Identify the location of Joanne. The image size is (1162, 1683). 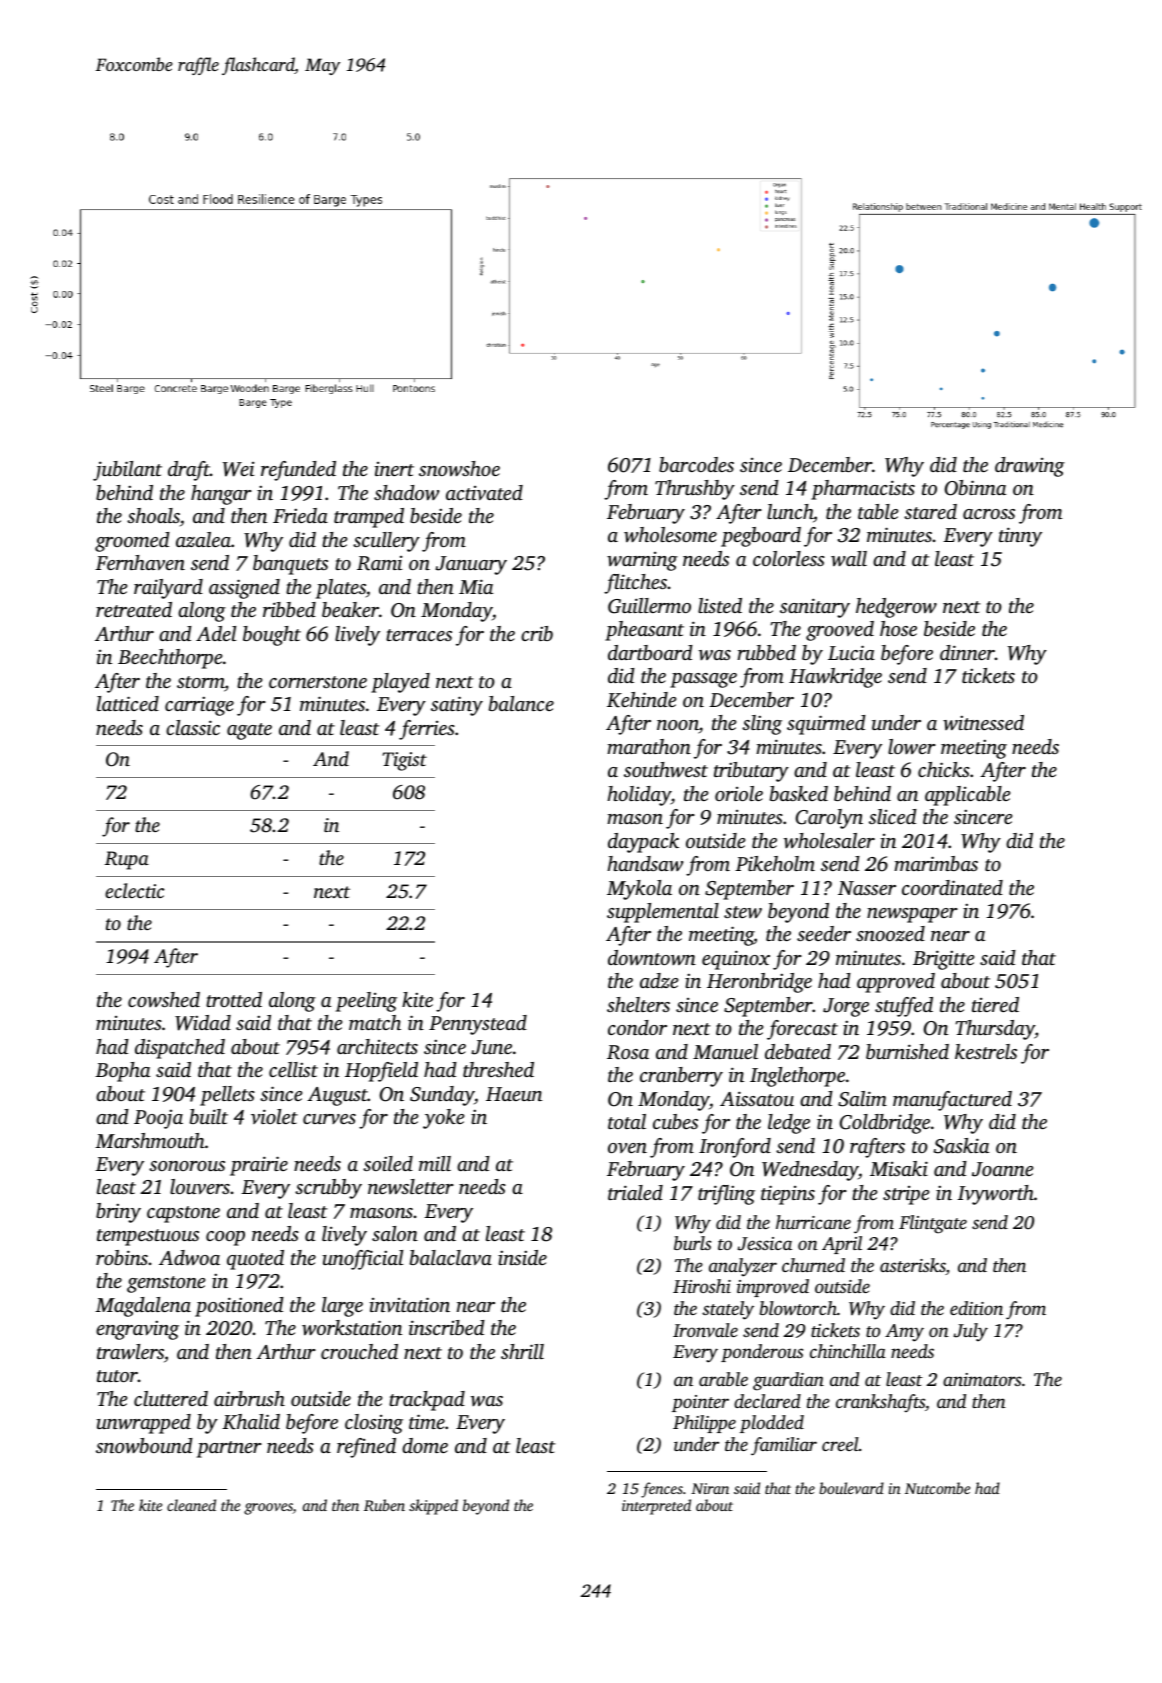
(1002, 1169).
